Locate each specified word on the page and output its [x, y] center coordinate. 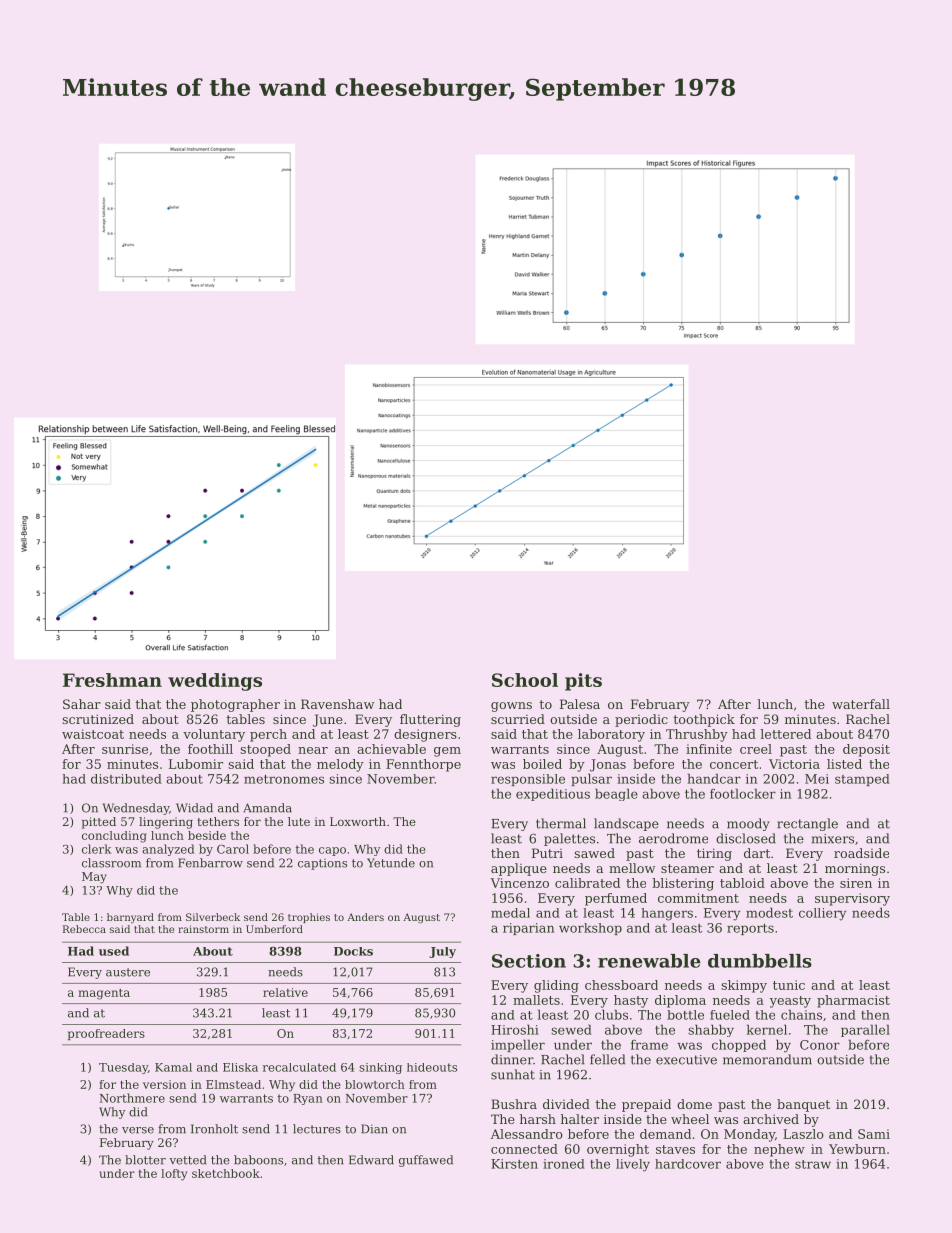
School [525, 680]
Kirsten [514, 1164]
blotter [145, 1160]
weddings [215, 682]
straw [813, 1164]
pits [583, 682]
